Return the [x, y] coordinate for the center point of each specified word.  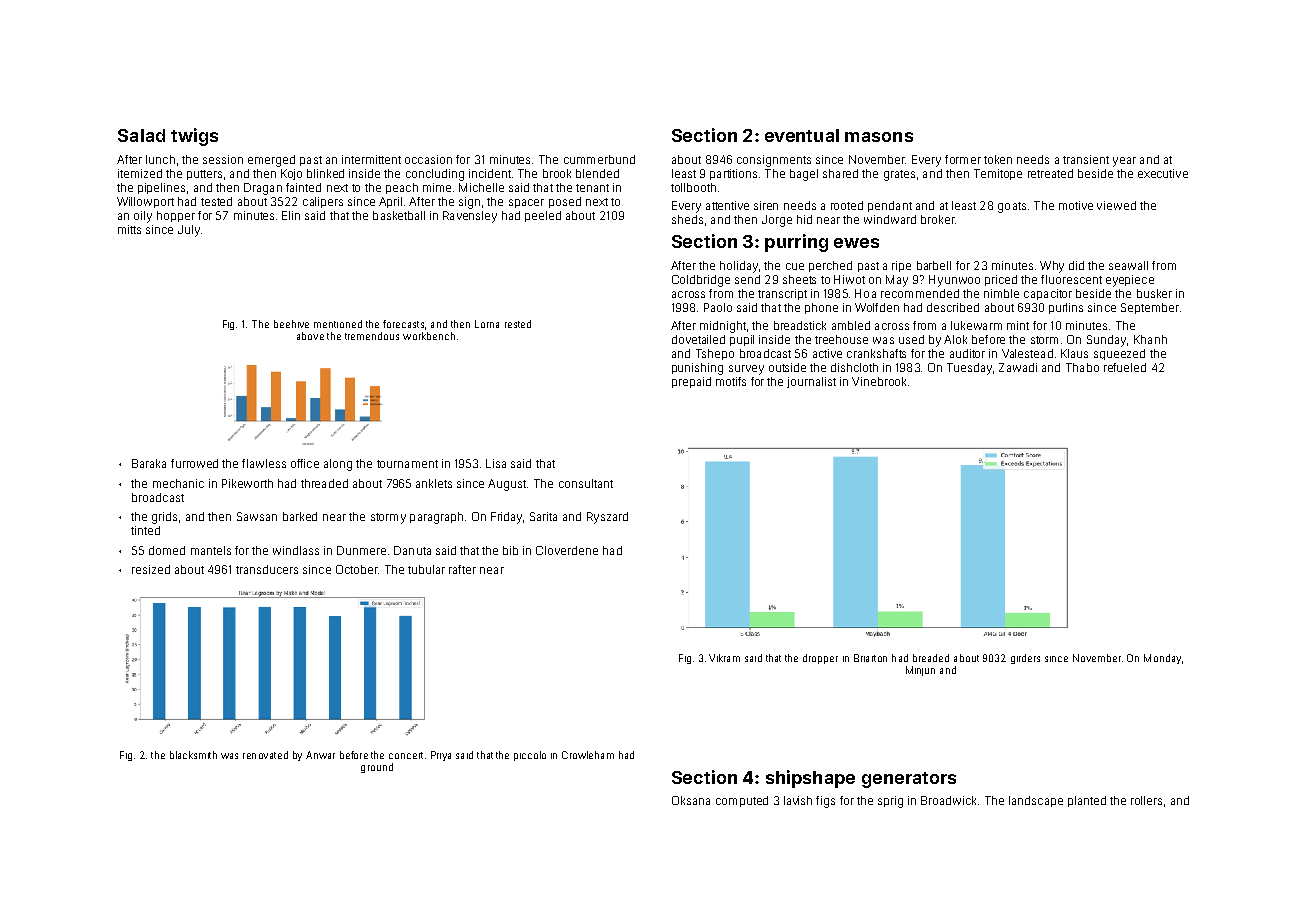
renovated [265, 755]
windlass [296, 550]
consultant [586, 483]
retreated [1050, 173]
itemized [140, 173]
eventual [802, 135]
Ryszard [607, 518]
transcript [782, 294]
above [310, 336]
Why [1052, 267]
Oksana [691, 800]
